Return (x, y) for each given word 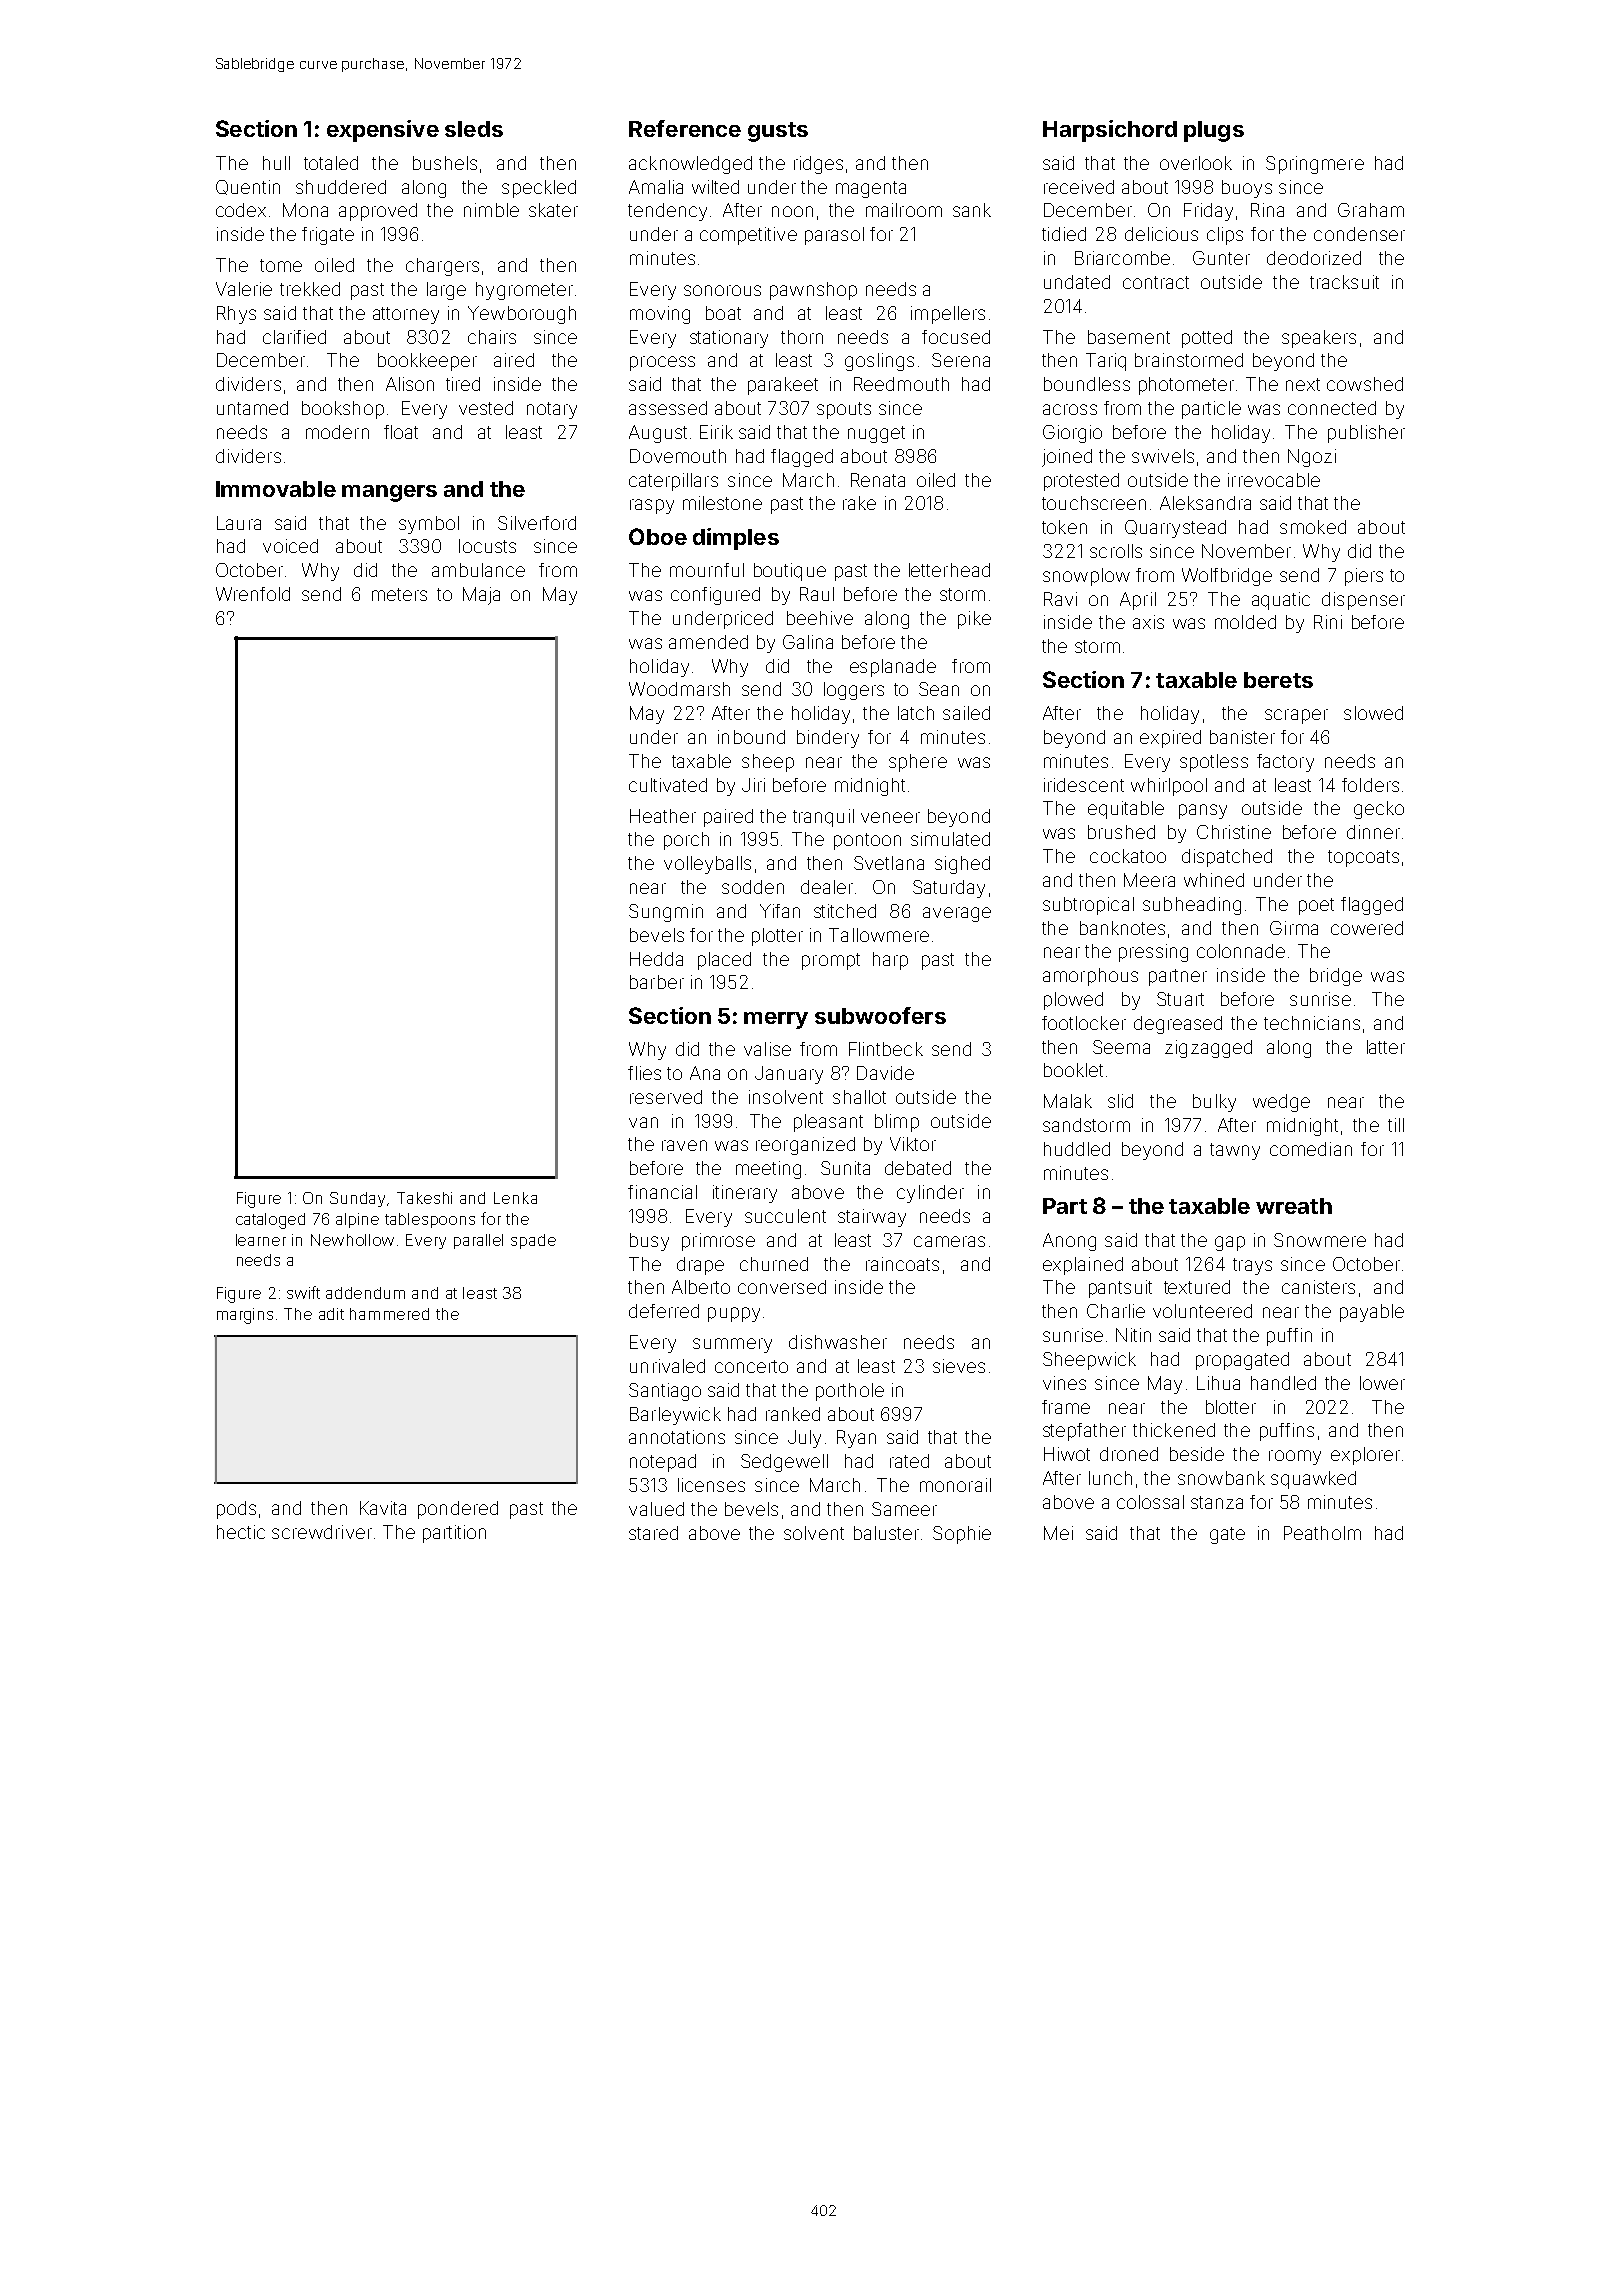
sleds (474, 129)
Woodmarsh (679, 689)
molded (1245, 622)
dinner (1373, 832)
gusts (778, 132)
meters (399, 594)
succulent (785, 1216)
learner (261, 1240)
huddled (1077, 1149)
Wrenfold (253, 594)
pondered (458, 1510)
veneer (890, 817)
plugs (1214, 131)
